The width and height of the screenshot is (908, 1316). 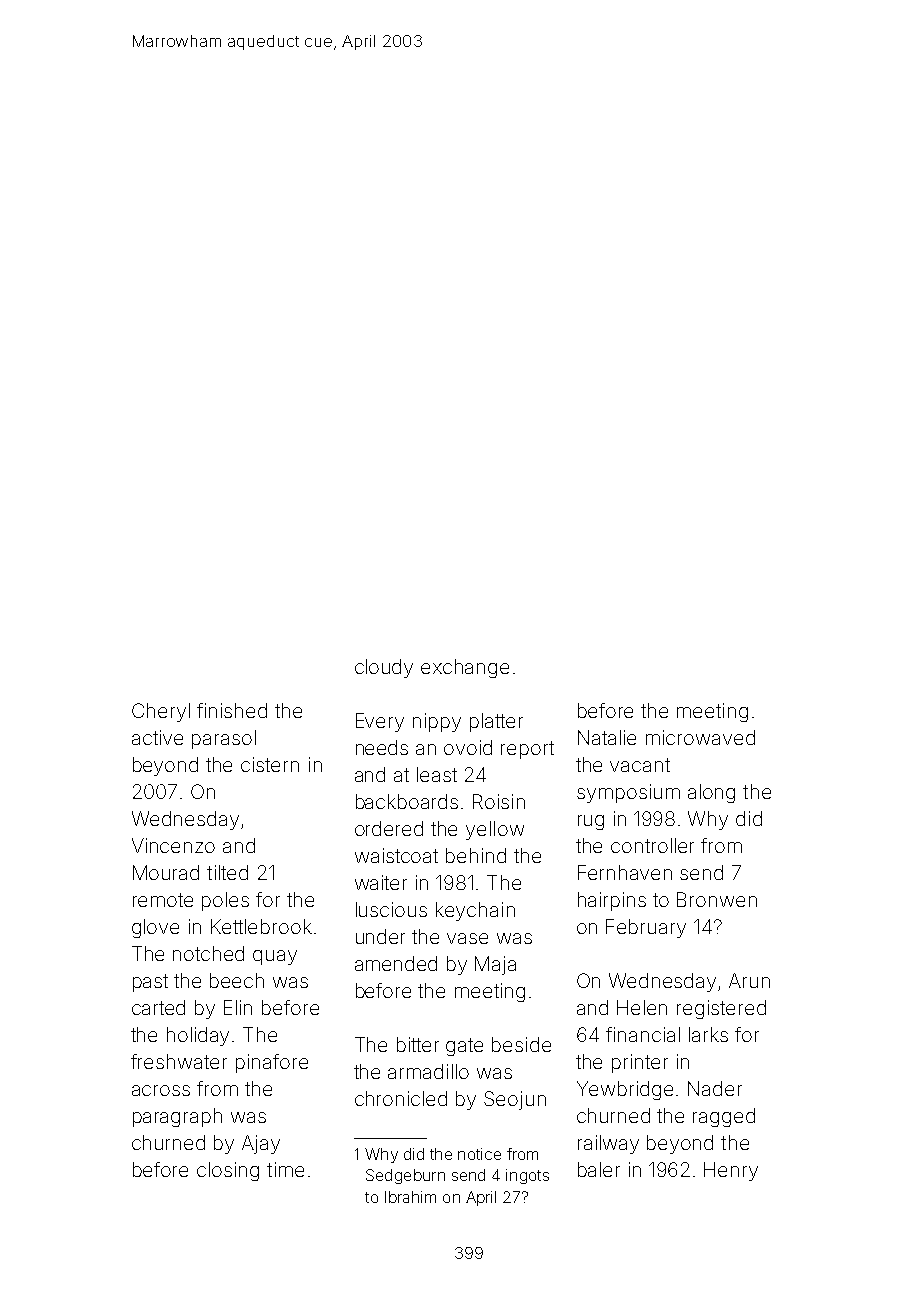 What do you see at coordinates (465, 668) in the screenshot?
I see `exchange` at bounding box center [465, 668].
